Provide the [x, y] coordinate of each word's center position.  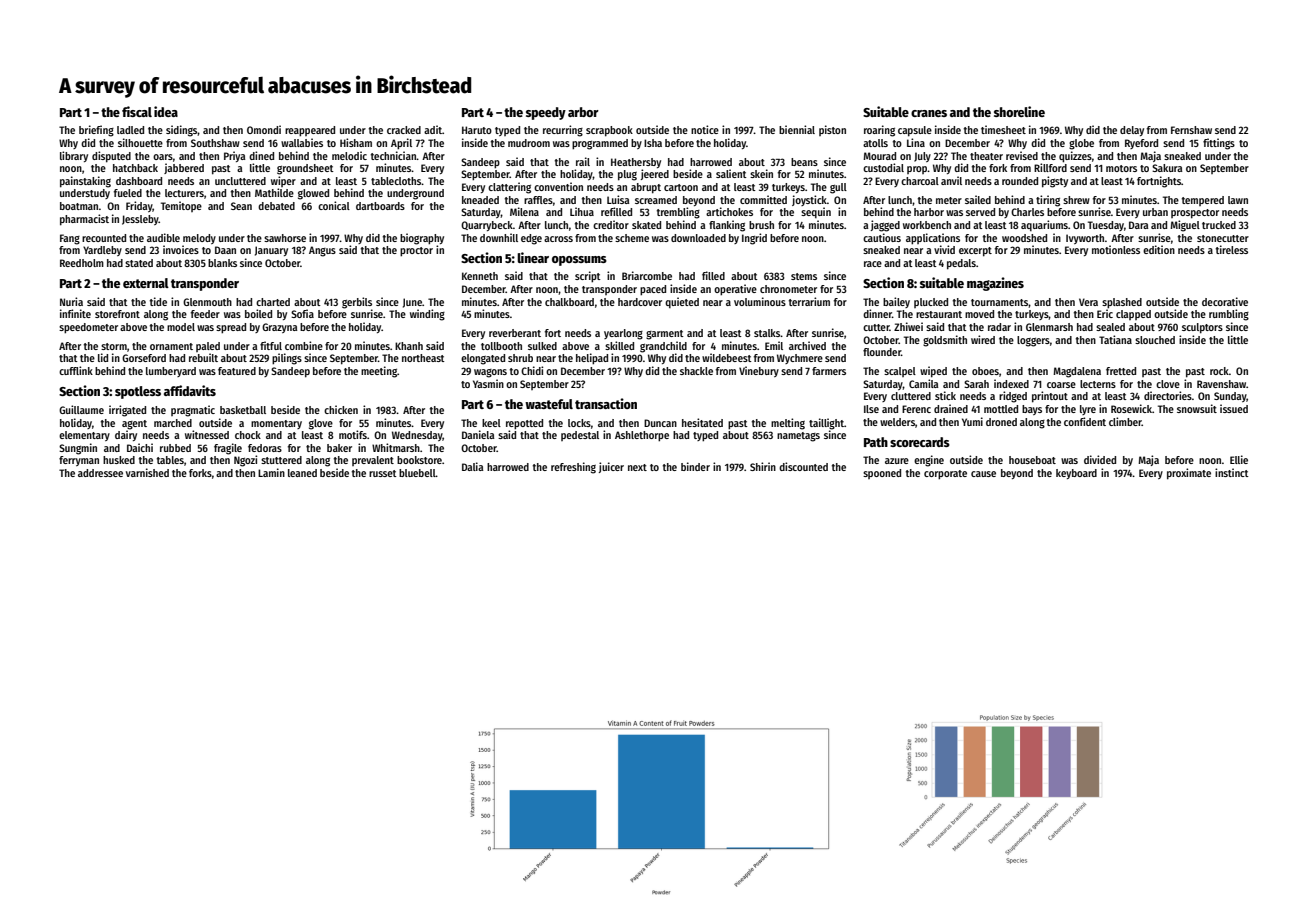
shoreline [1019, 111]
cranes [929, 113]
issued [1234, 408]
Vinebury [759, 371]
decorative [1225, 301]
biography [422, 239]
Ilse [871, 409]
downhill [499, 237]
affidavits [190, 390]
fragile [228, 449]
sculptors [1202, 328]
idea [166, 111]
